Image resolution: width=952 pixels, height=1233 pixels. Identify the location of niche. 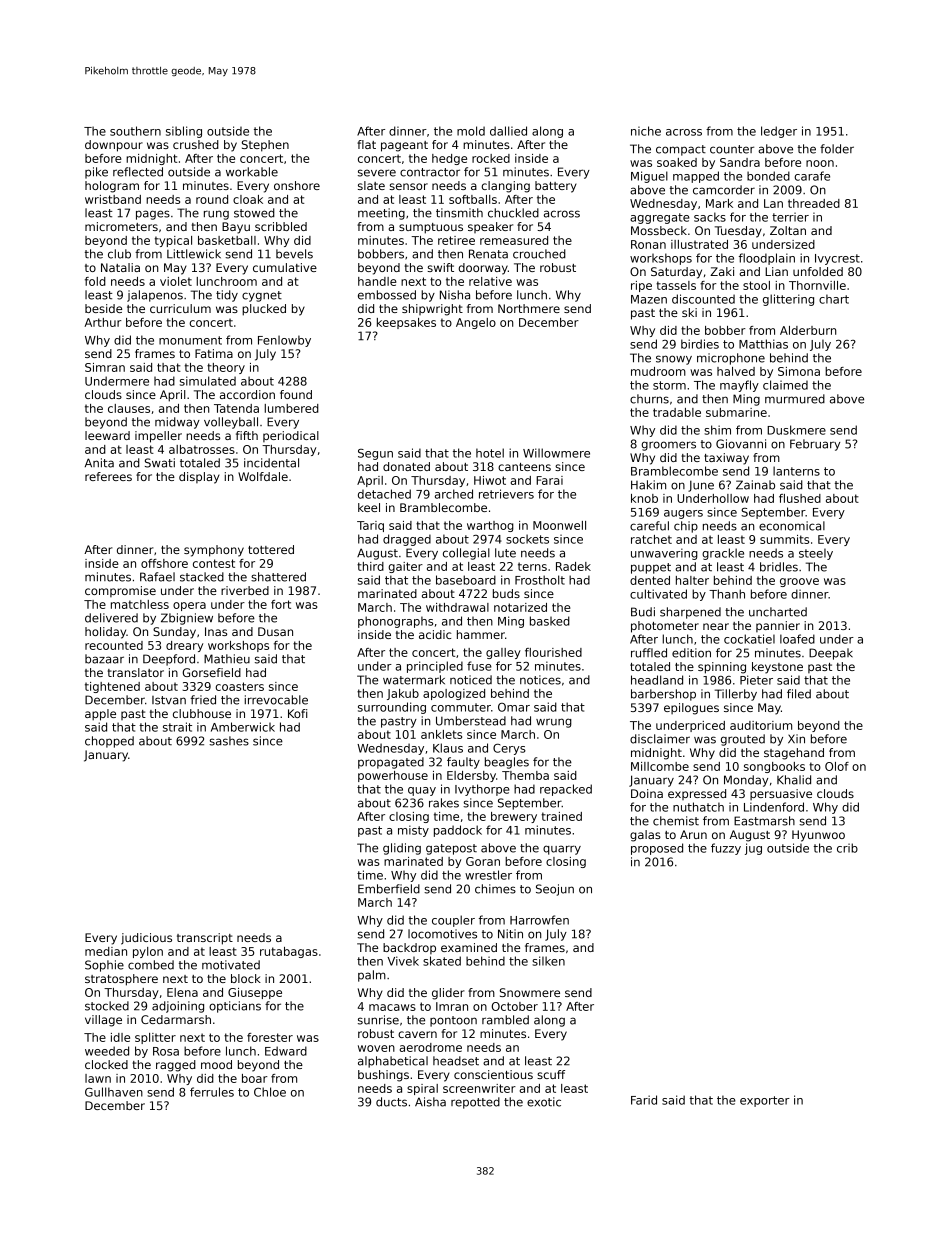
(646, 131).
